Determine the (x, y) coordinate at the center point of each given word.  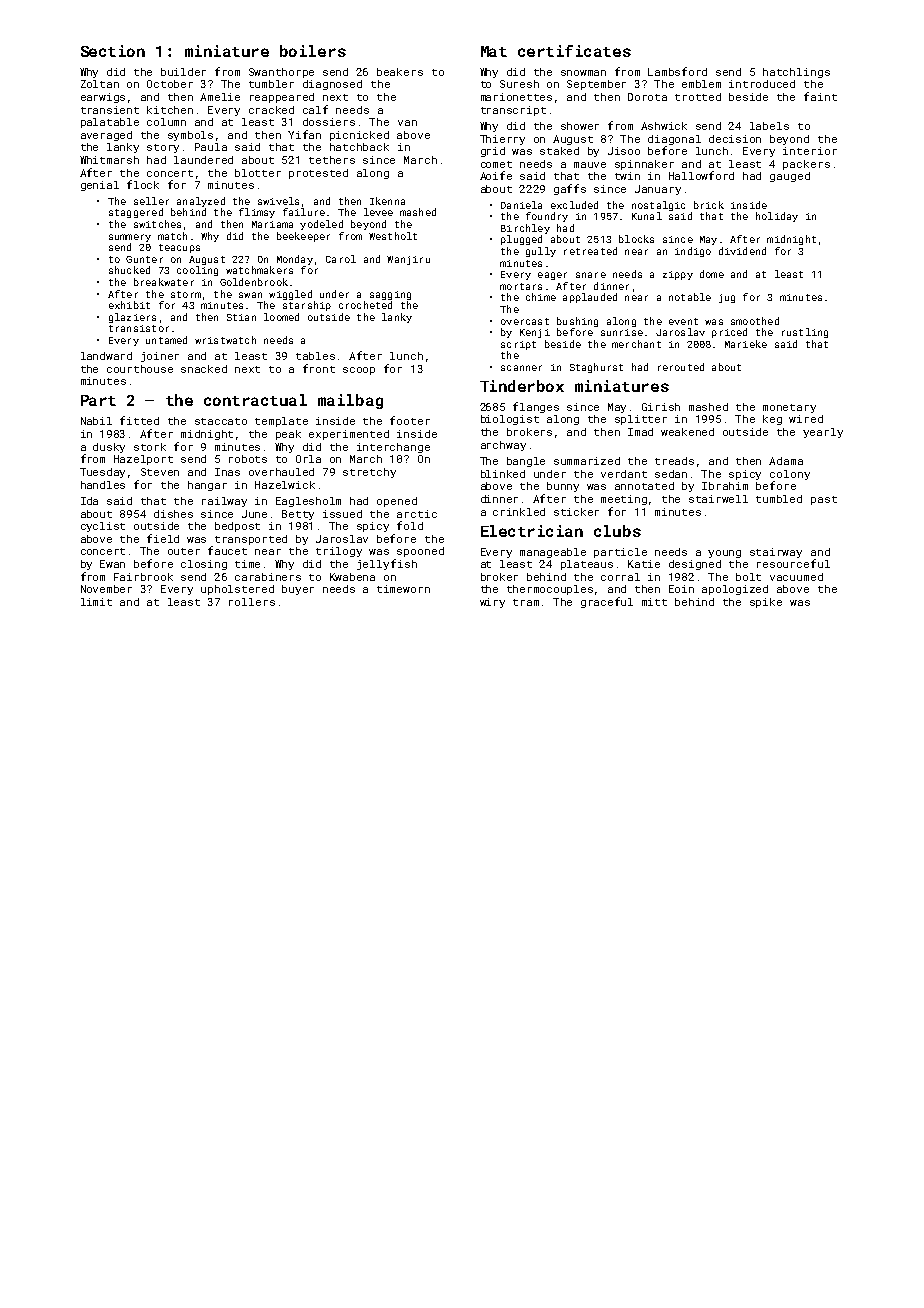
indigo (693, 252)
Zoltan (100, 84)
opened (397, 502)
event (683, 321)
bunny (563, 487)
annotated (644, 486)
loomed (281, 317)
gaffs (570, 189)
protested (318, 174)
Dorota (647, 97)
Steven (160, 472)
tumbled (779, 499)
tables (315, 356)
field (163, 538)
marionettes (516, 97)
